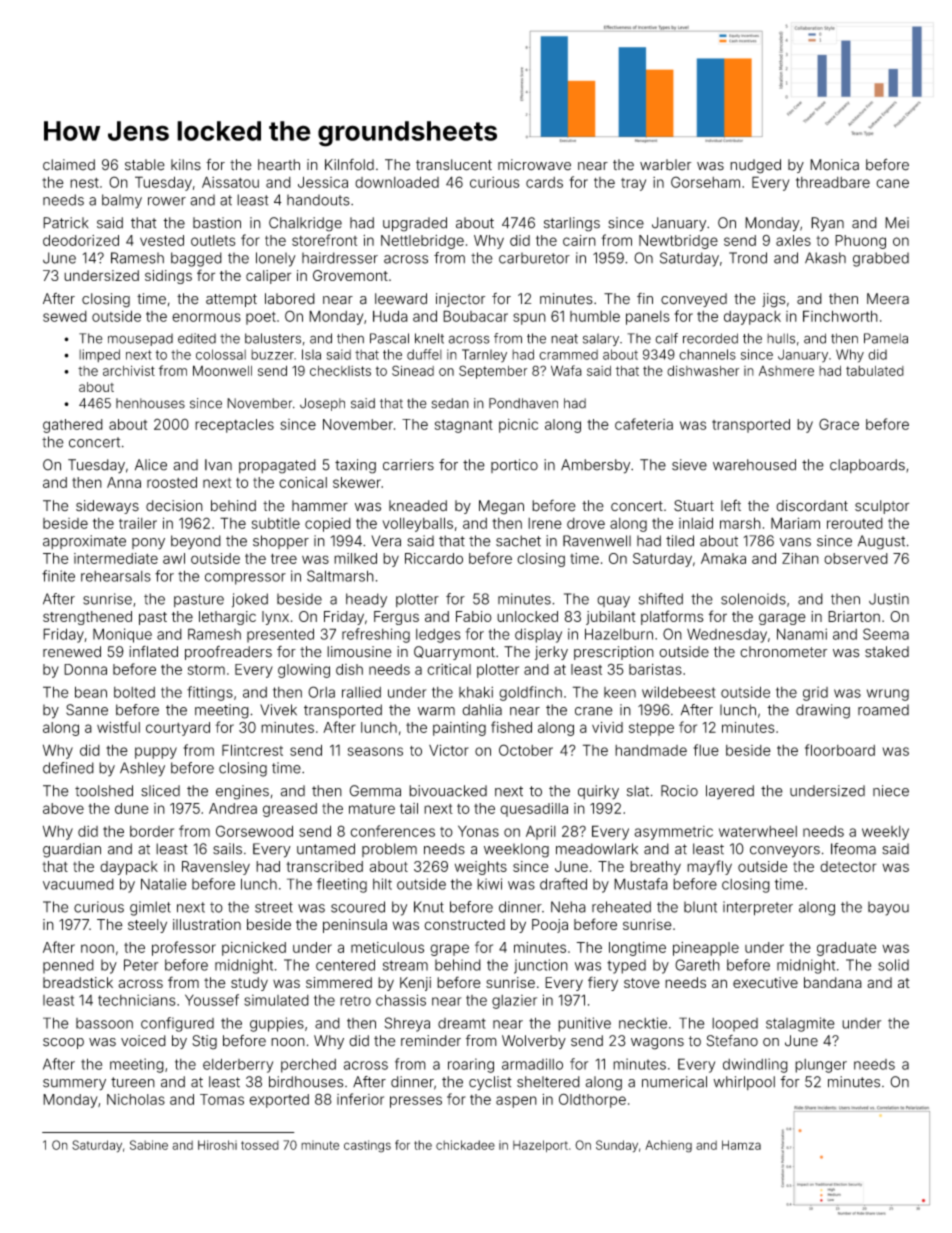 This screenshot has height=1233, width=952. I want to click on limped, so click(99, 355).
